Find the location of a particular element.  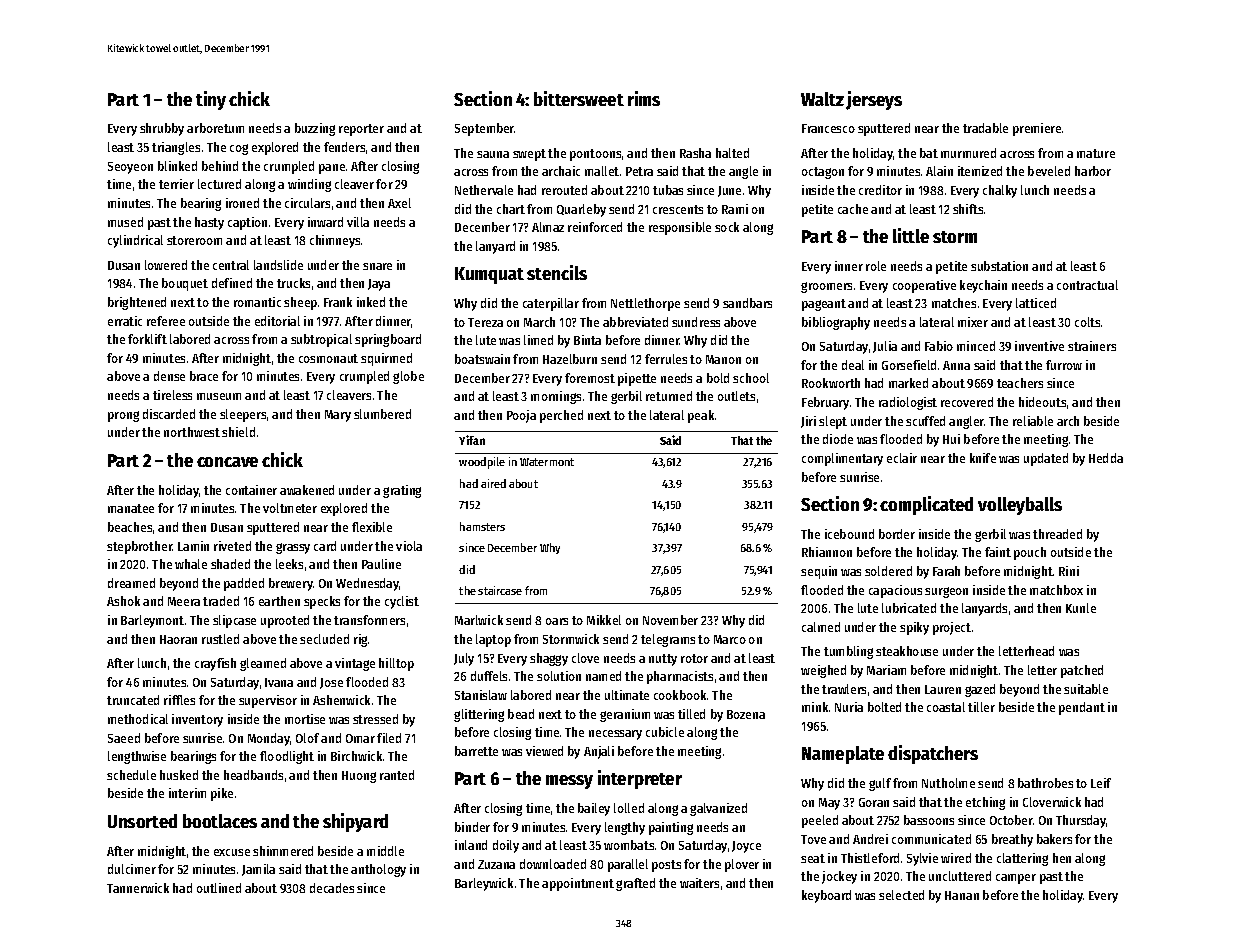

bittersweet is located at coordinates (579, 98).
